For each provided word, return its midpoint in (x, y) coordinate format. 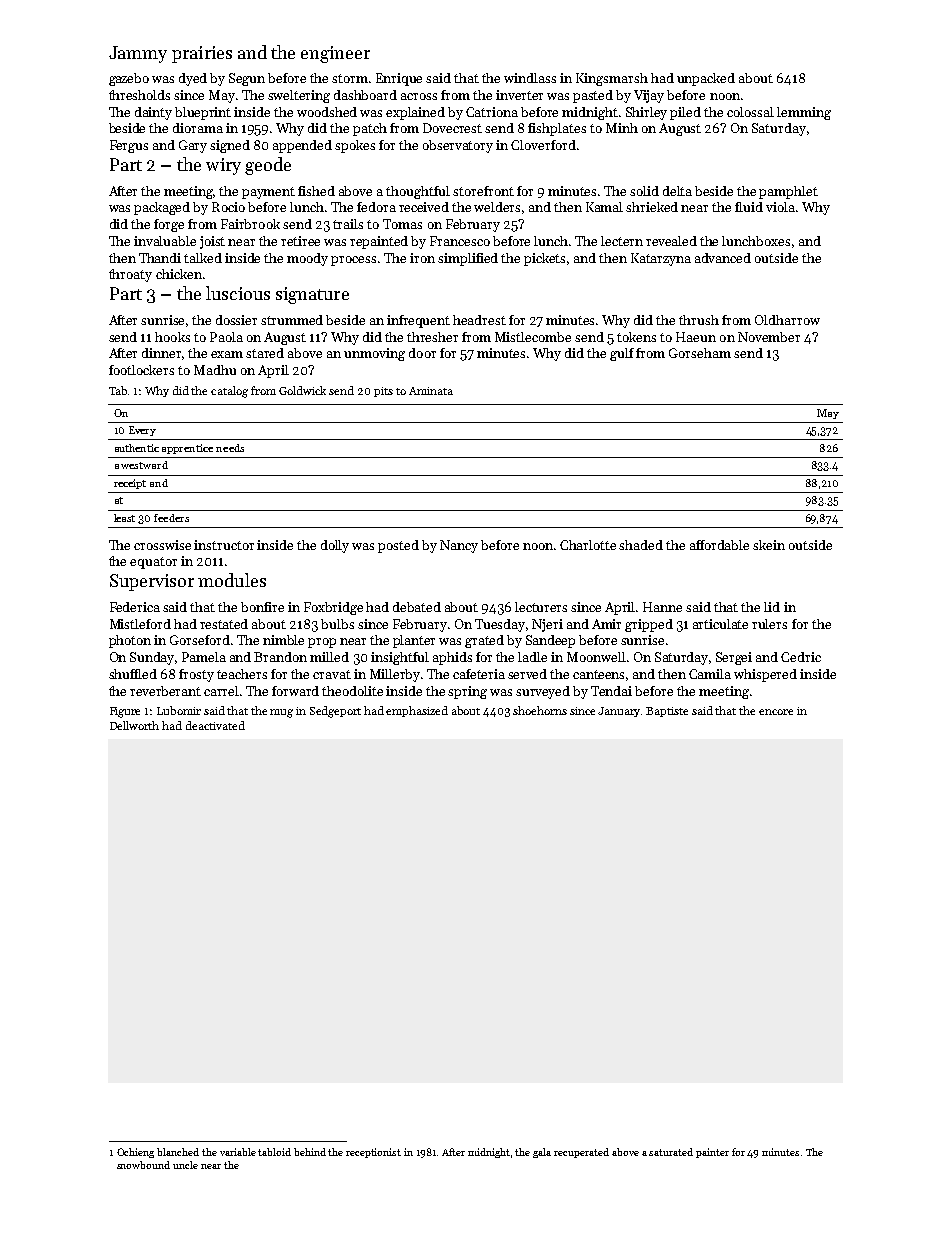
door (422, 353)
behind (310, 1152)
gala (542, 1153)
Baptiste (667, 712)
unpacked (706, 79)
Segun (247, 79)
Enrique (399, 79)
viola (780, 207)
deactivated (215, 725)
